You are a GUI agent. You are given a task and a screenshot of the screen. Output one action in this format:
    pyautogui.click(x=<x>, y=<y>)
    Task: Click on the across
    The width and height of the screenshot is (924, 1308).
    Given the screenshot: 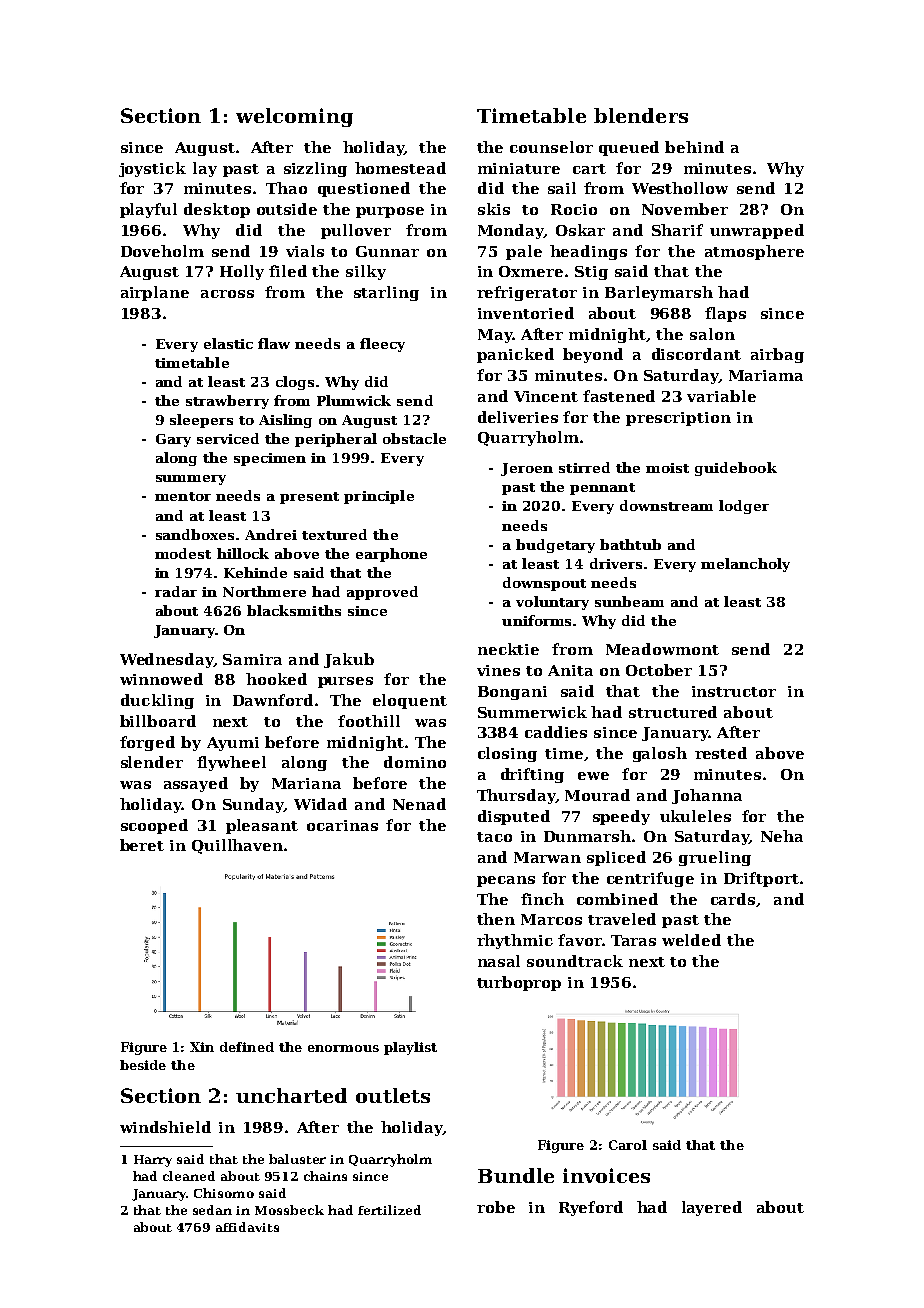 What is the action you would take?
    pyautogui.click(x=227, y=294)
